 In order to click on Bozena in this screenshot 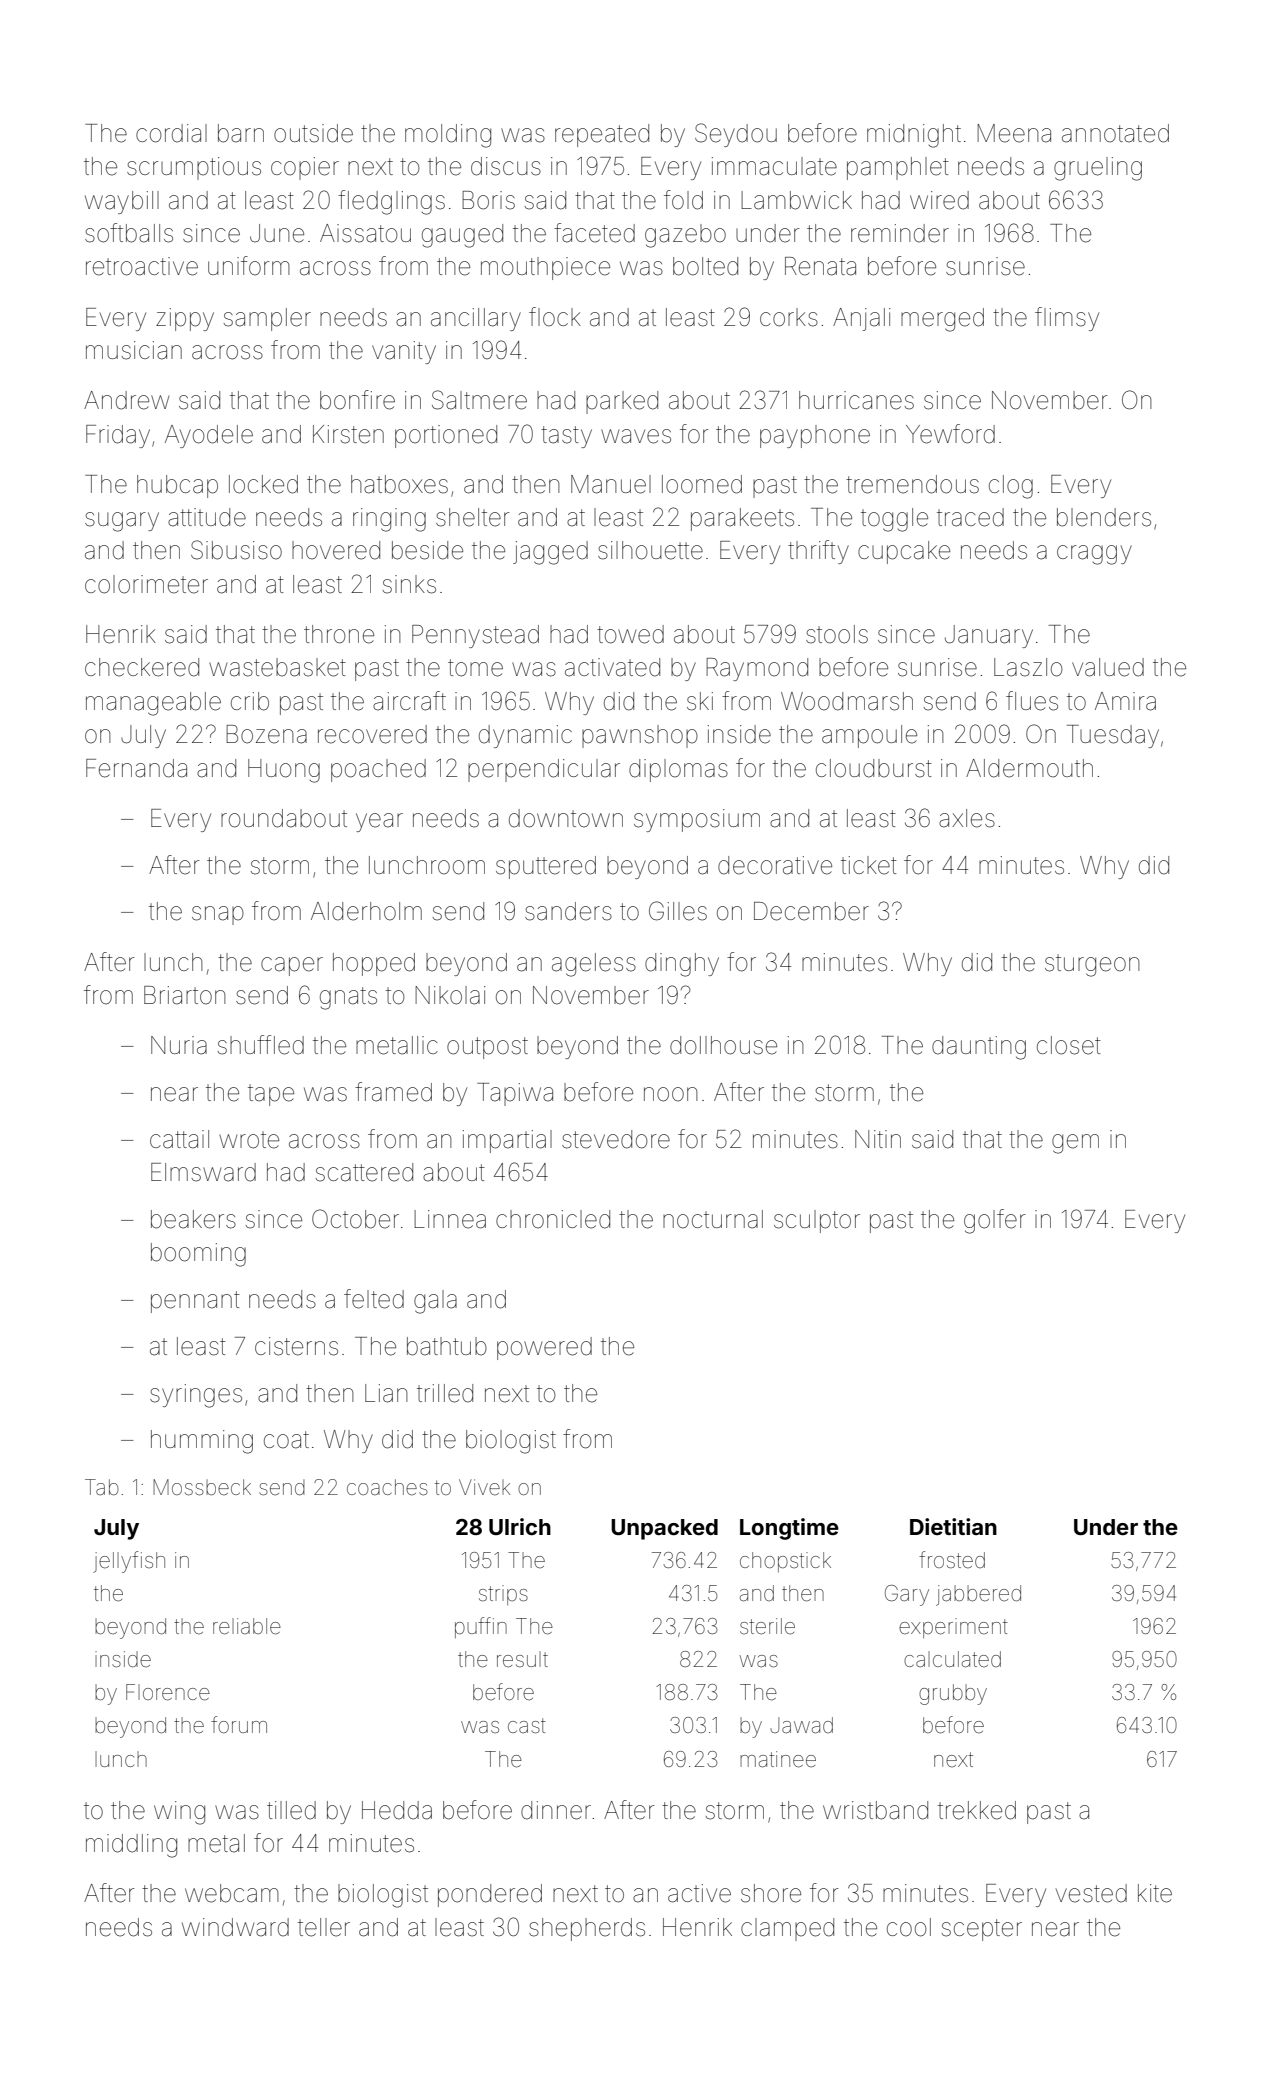, I will do `click(266, 734)`.
